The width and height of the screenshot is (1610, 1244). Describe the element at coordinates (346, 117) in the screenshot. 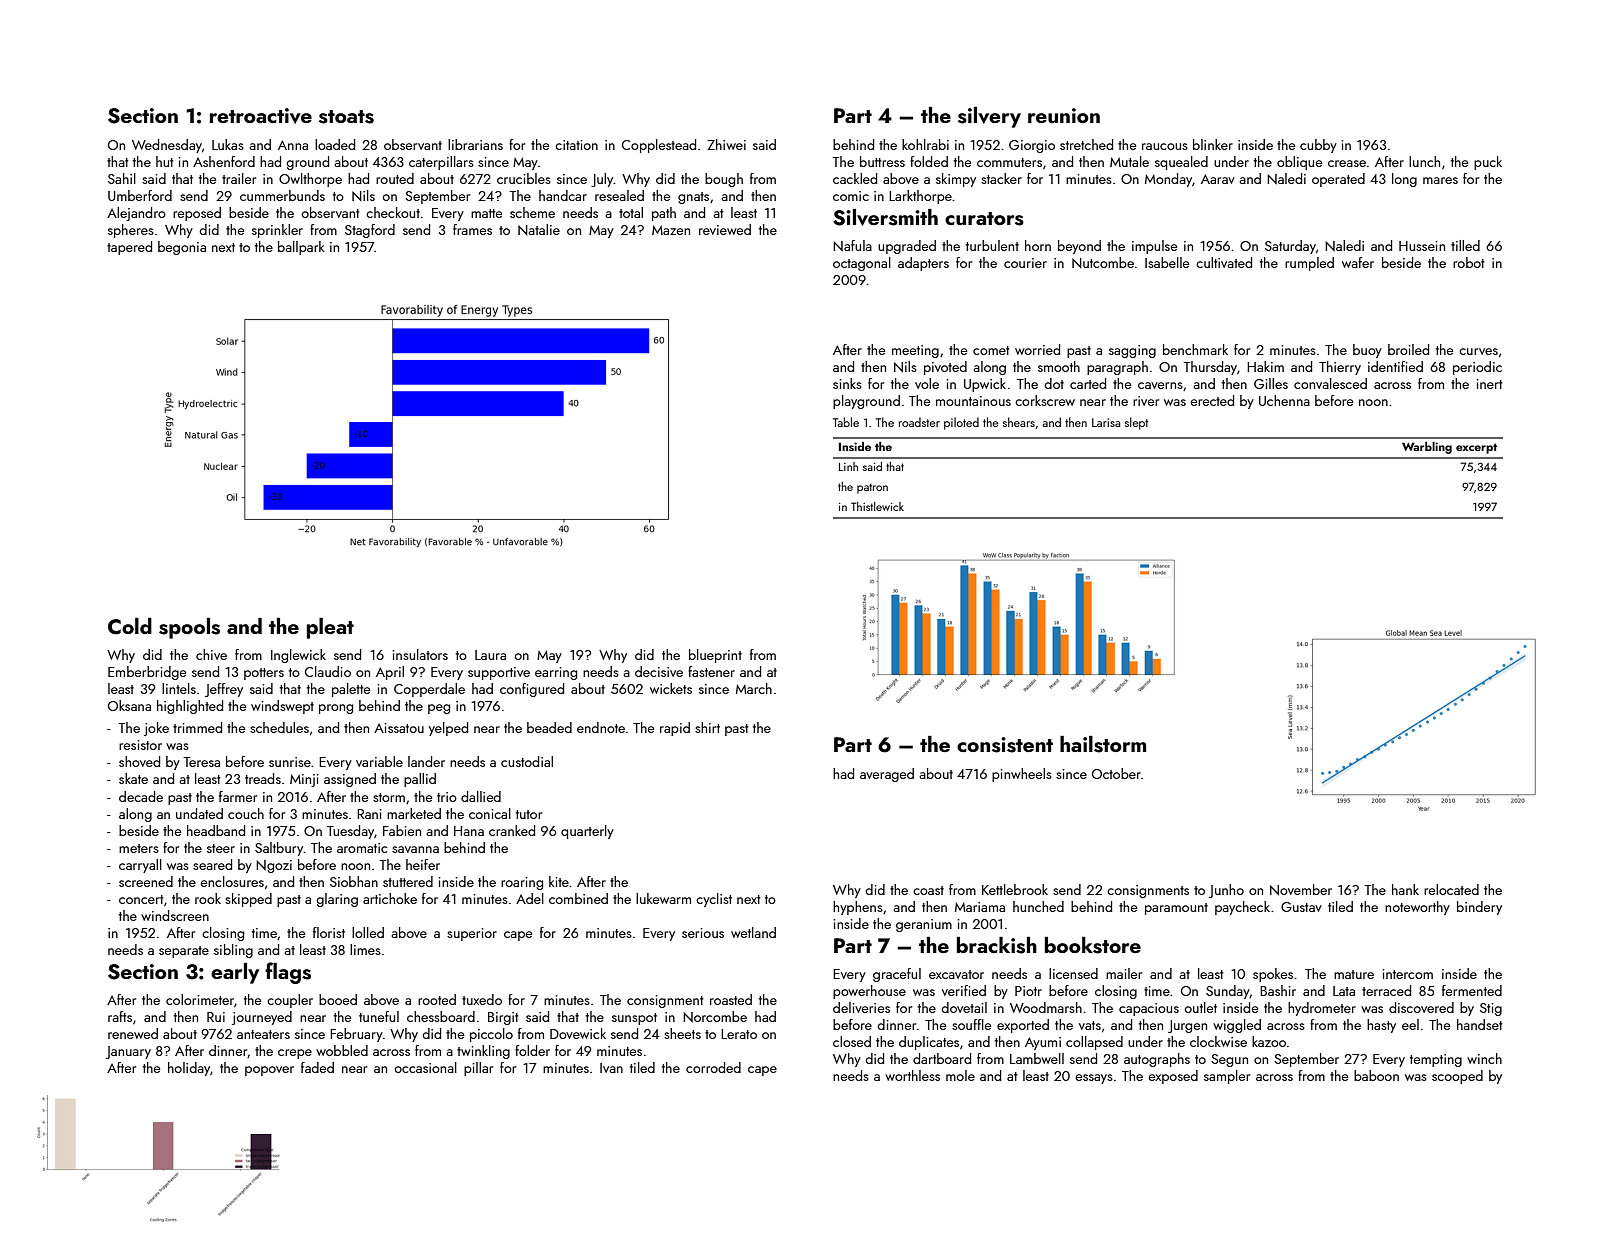

I see `stoats` at that location.
